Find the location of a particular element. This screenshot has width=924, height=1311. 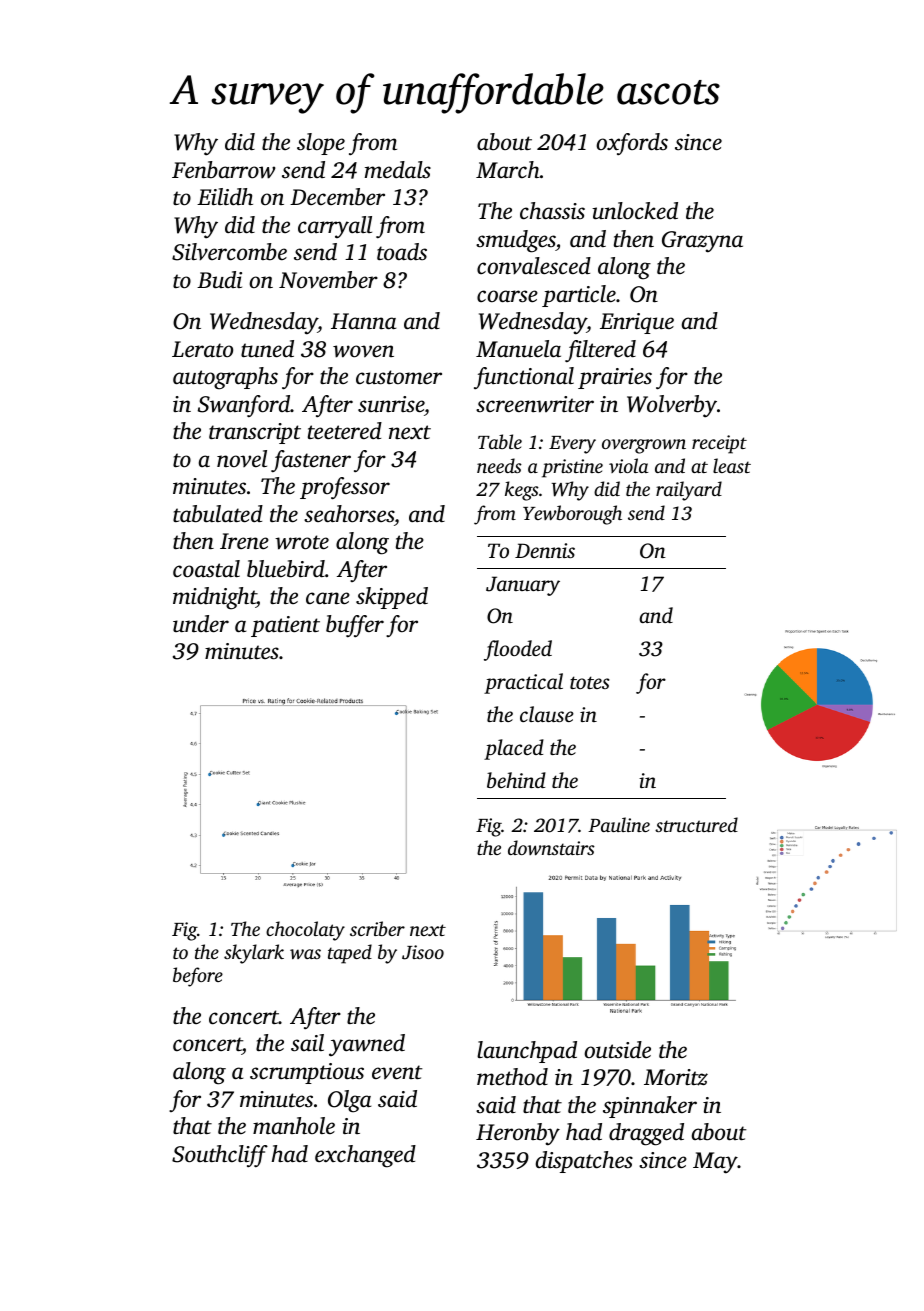

tuned is located at coordinates (267, 349).
